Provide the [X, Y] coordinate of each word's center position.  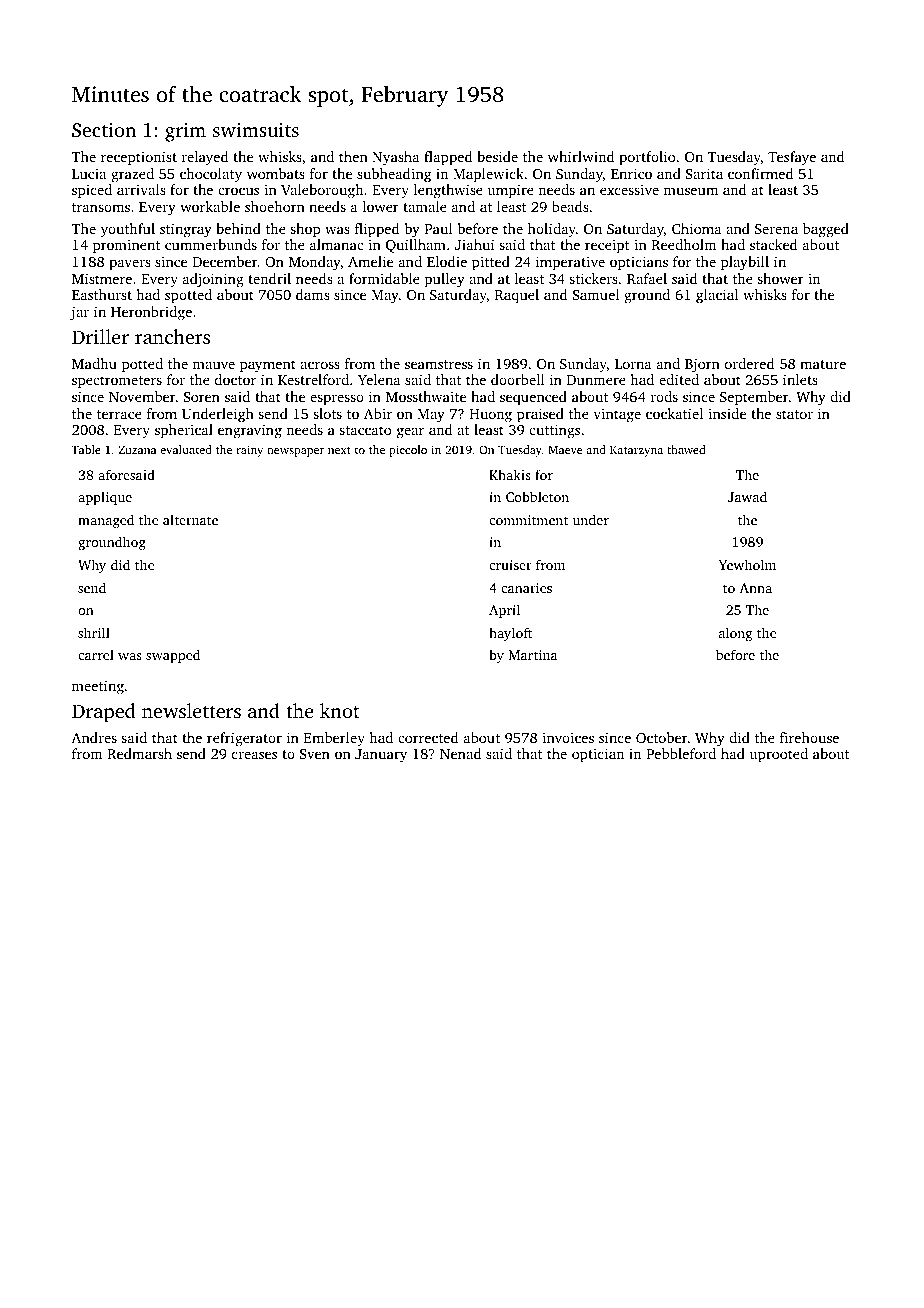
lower [381, 206]
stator [794, 414]
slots [327, 413]
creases [254, 755]
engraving [250, 431]
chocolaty [211, 175]
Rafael [647, 278]
